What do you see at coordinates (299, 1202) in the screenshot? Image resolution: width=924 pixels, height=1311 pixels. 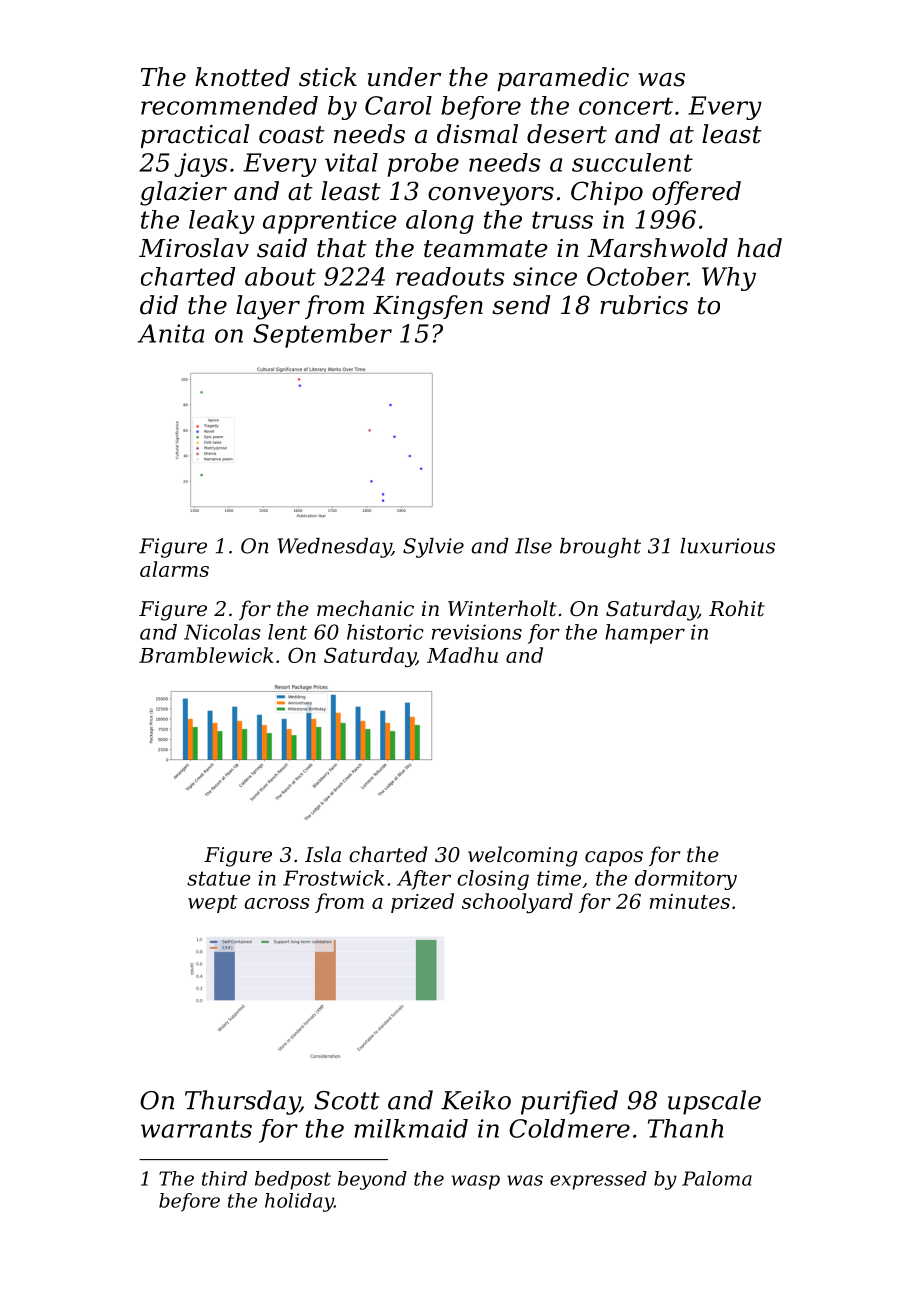 I see `holiday` at bounding box center [299, 1202].
